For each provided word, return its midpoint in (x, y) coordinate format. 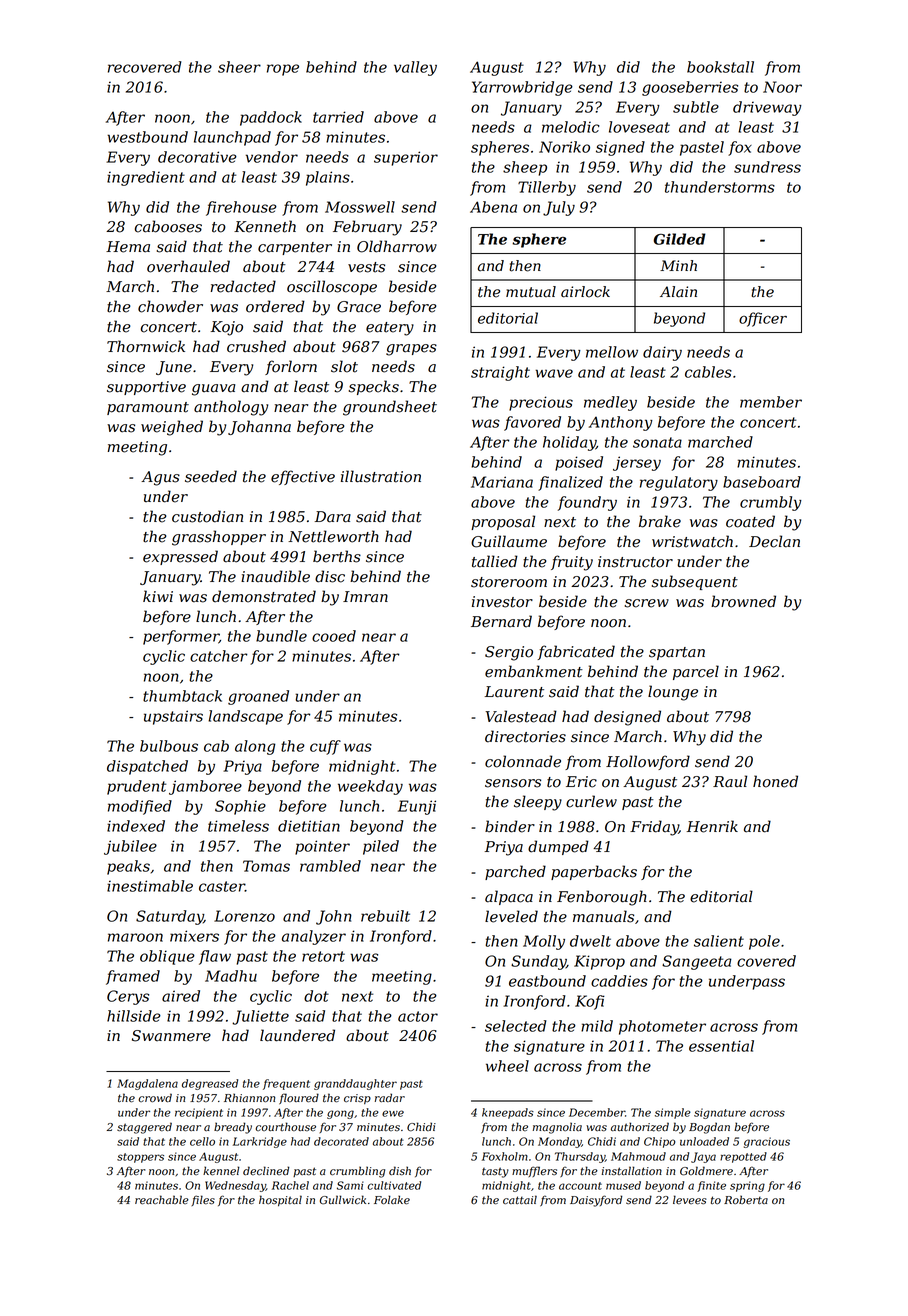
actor (418, 1016)
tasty (495, 1172)
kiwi (158, 596)
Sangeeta (697, 962)
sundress (767, 167)
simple (673, 1113)
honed (775, 781)
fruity (572, 563)
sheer (239, 67)
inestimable (150, 886)
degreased (210, 1084)
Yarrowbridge (522, 88)
